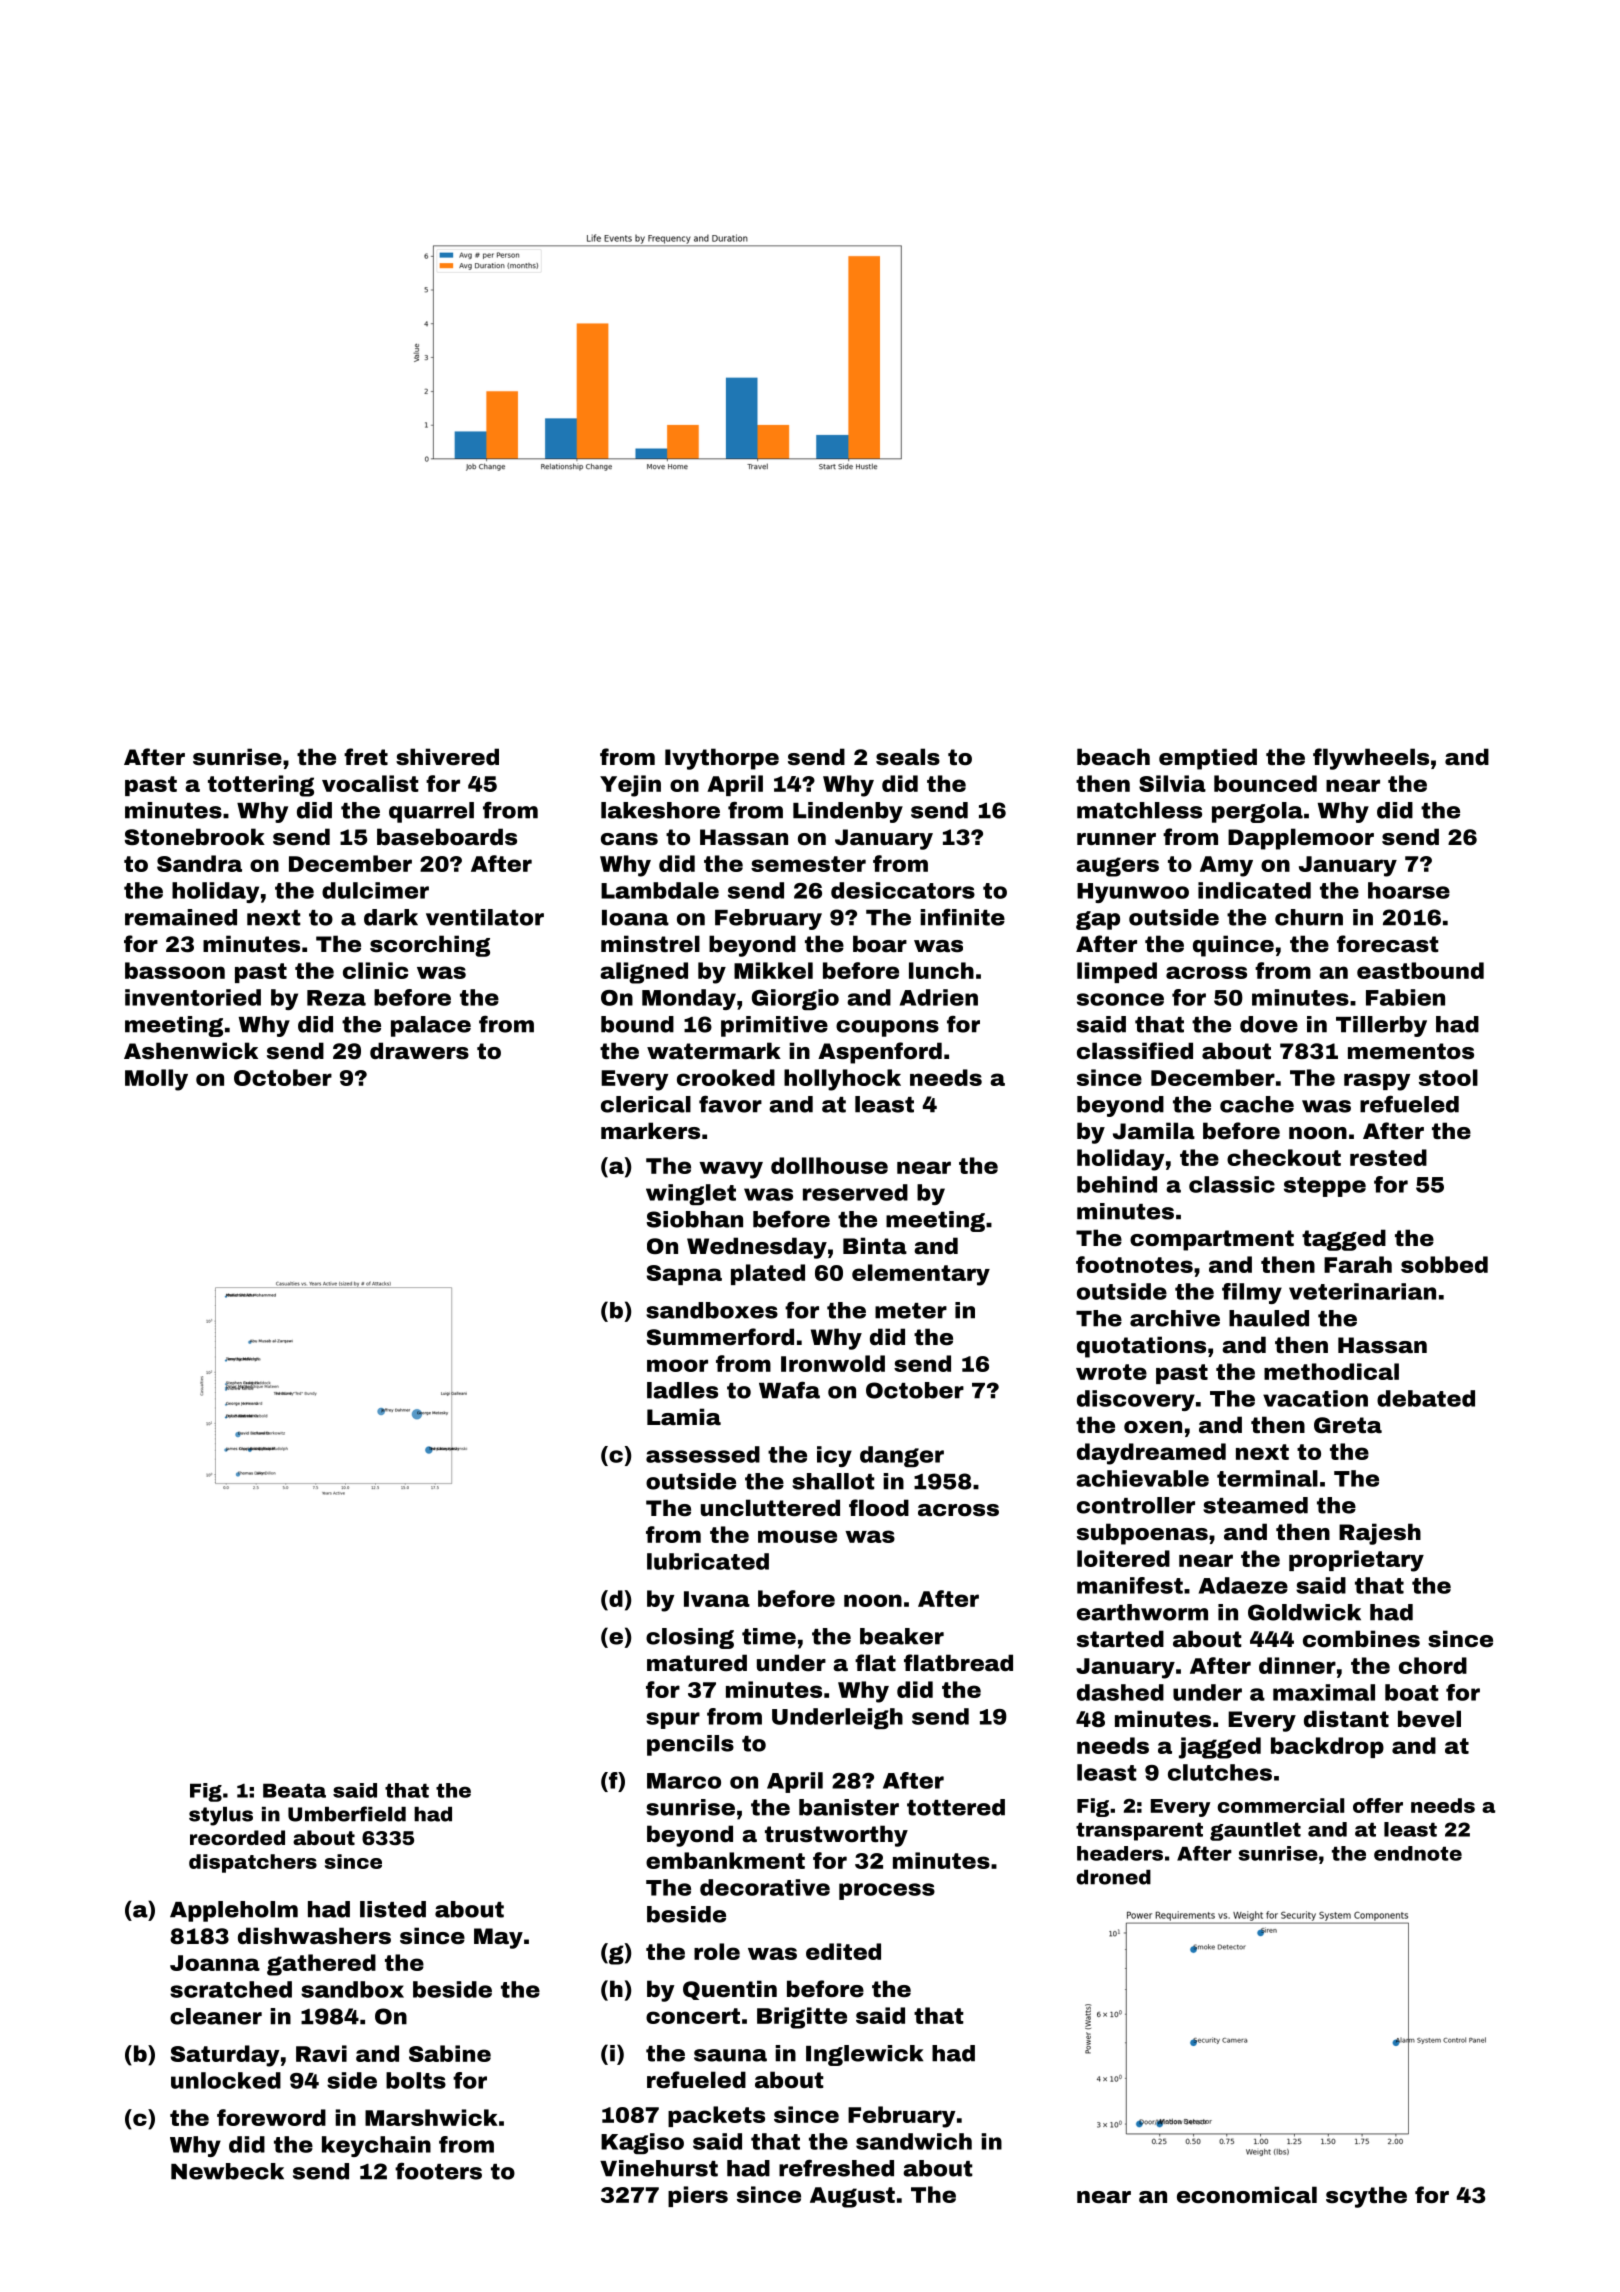 This document has width=1620, height=2292. What do you see at coordinates (237, 1837) in the document?
I see `recorded` at bounding box center [237, 1837].
